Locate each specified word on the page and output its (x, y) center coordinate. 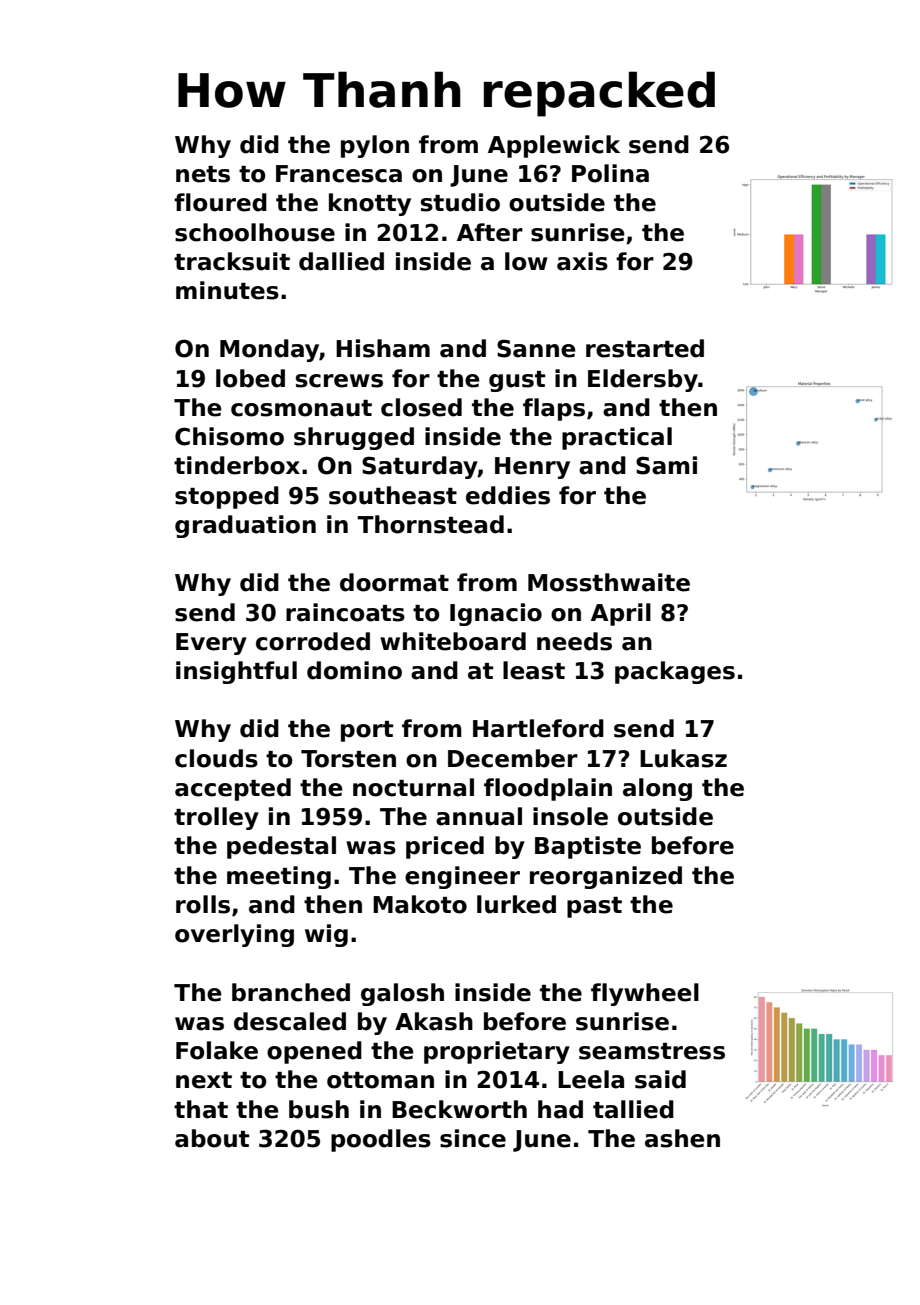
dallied (341, 261)
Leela (591, 1079)
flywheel (645, 994)
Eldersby (643, 380)
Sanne (536, 348)
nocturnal (413, 787)
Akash (434, 1021)
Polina (610, 173)
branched (291, 992)
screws (339, 381)
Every (211, 644)
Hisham (383, 348)
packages (675, 672)
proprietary (497, 1052)
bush (319, 1109)
